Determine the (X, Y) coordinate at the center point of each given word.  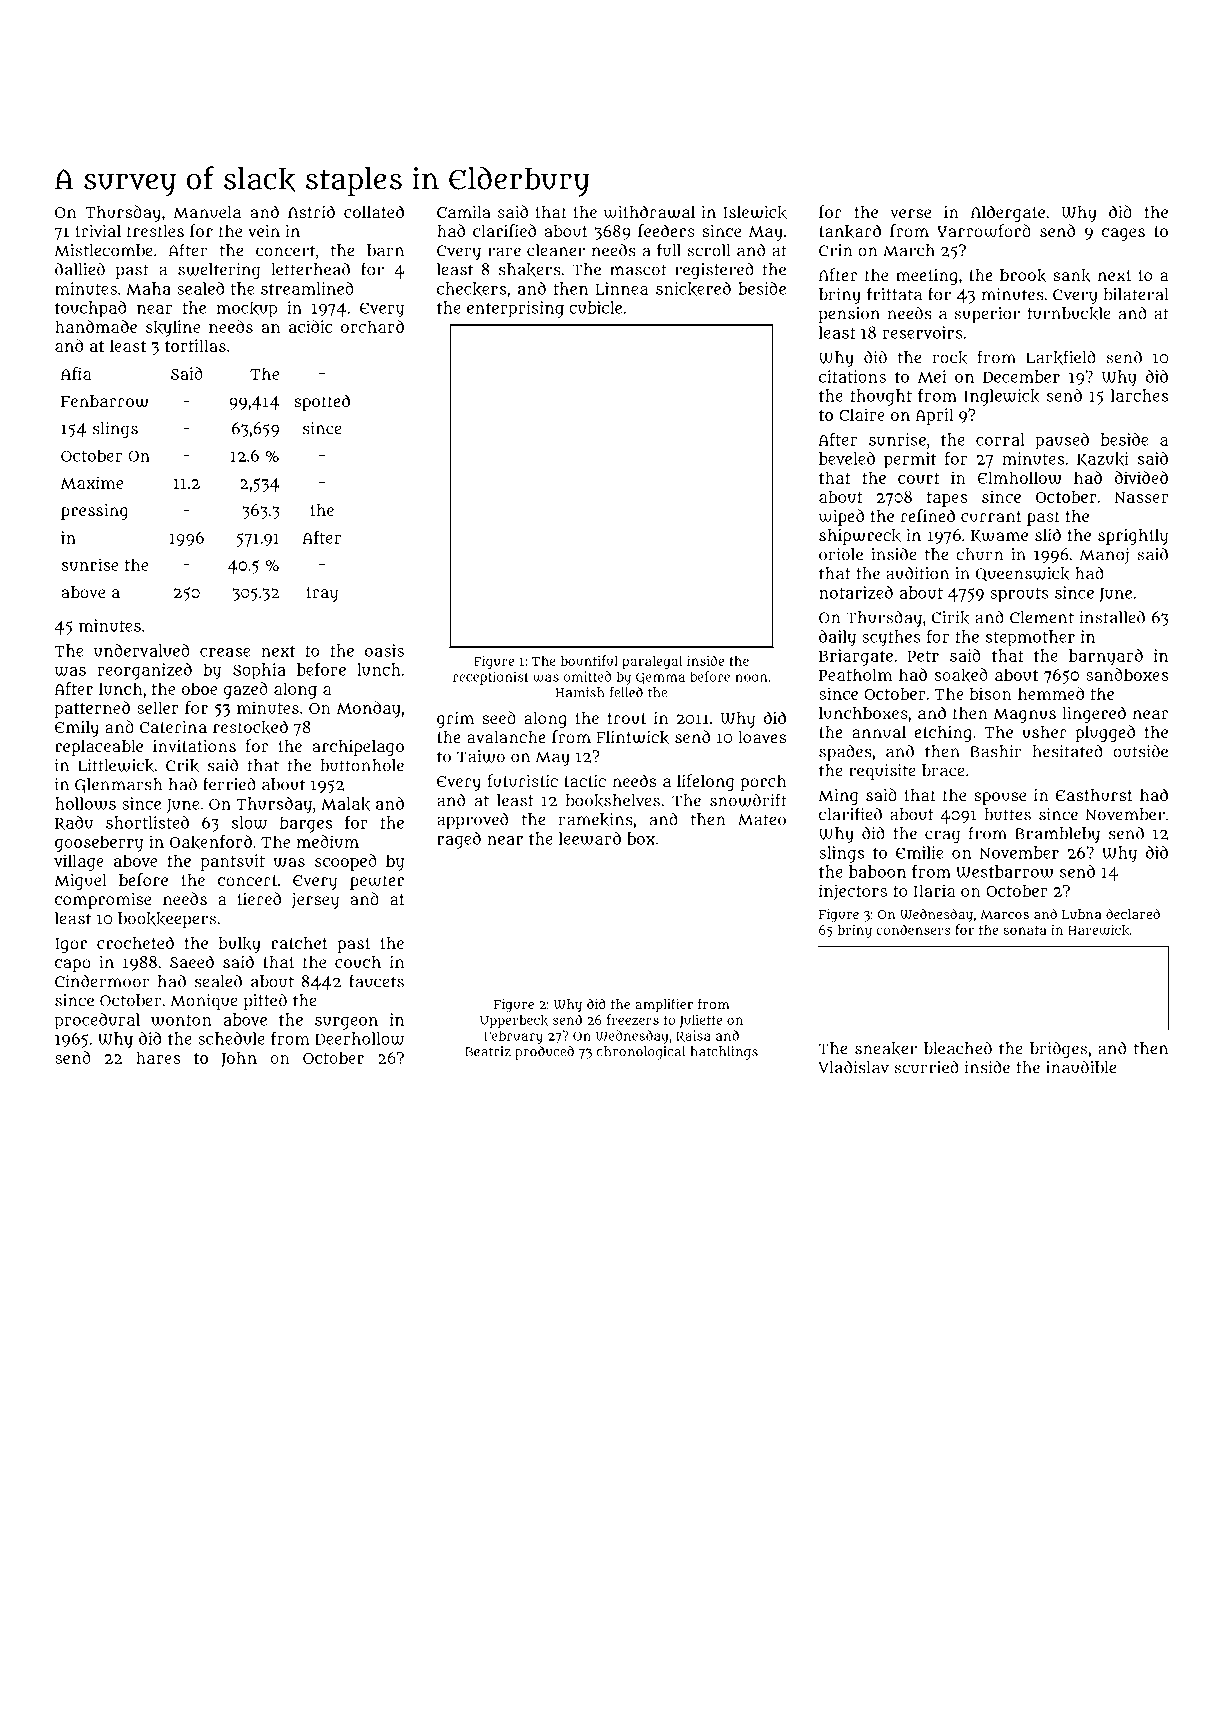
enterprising (515, 309)
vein (264, 231)
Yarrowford (984, 231)
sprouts (1019, 595)
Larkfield (1061, 357)
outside (1140, 751)
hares (158, 1057)
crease (225, 652)
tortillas (195, 345)
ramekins (596, 820)
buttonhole (362, 765)
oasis (384, 650)
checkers (471, 289)
